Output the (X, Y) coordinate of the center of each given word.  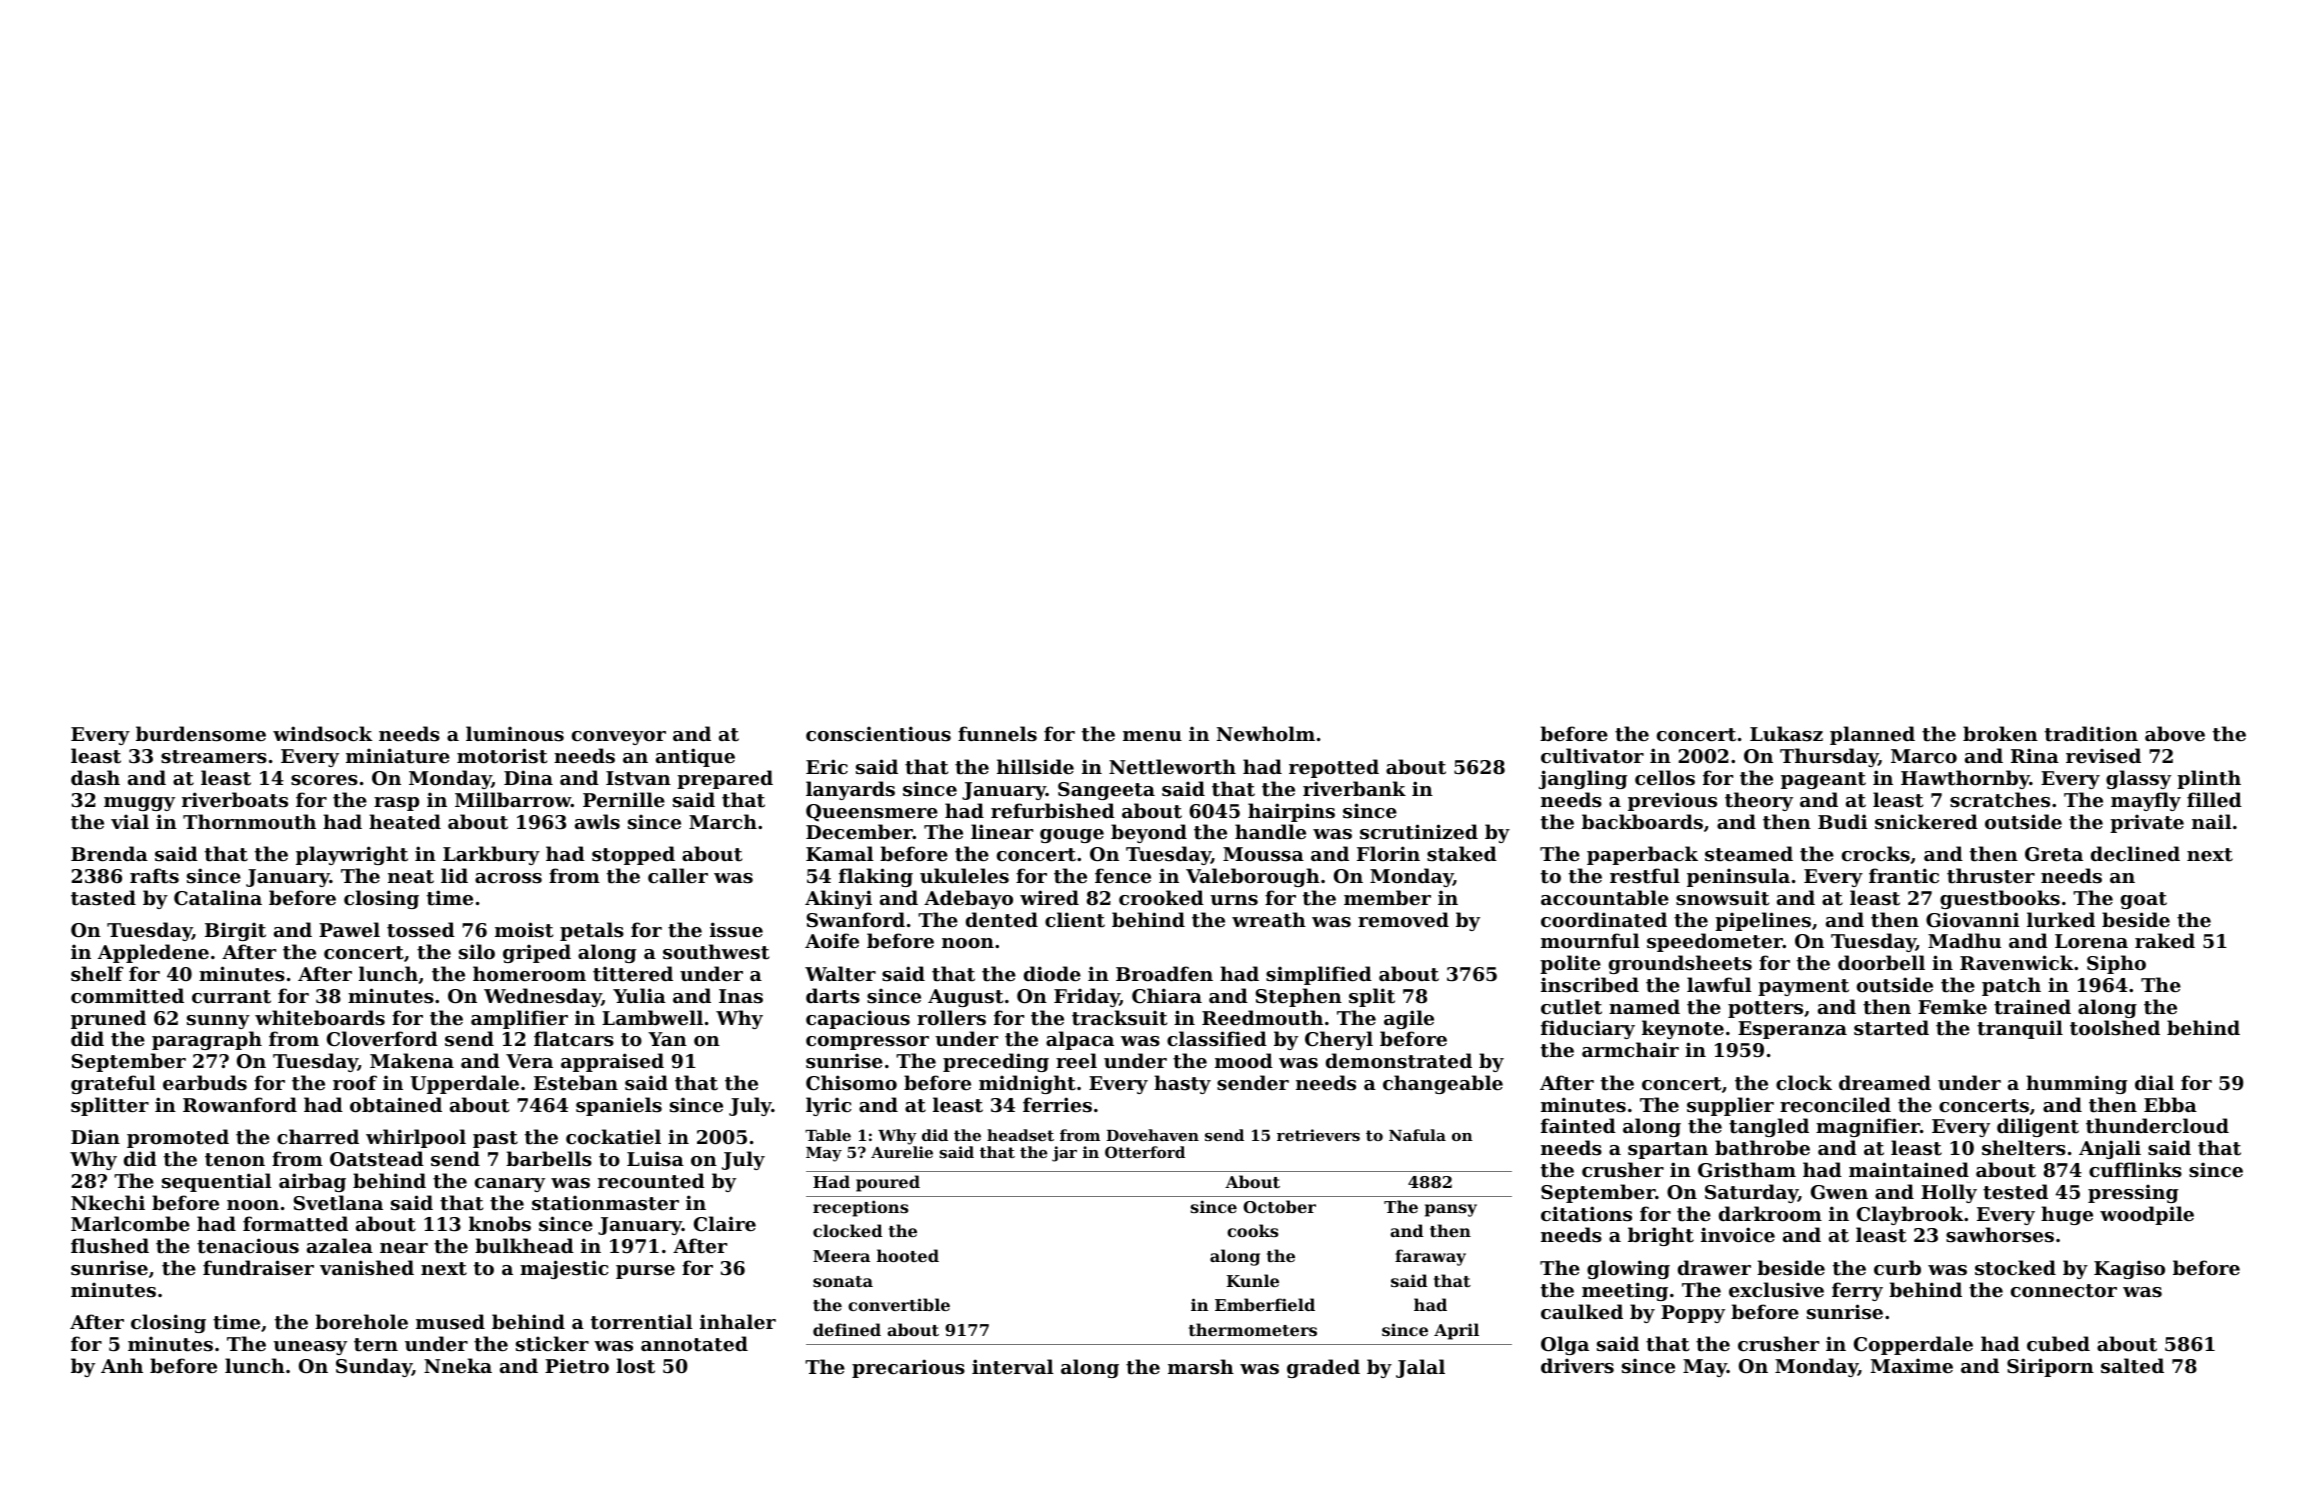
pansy (1451, 1210)
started (1891, 1028)
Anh (122, 1365)
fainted (1578, 1125)
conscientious (878, 734)
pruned (108, 1019)
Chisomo (851, 1083)
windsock (322, 733)
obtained (396, 1105)
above (2175, 733)
